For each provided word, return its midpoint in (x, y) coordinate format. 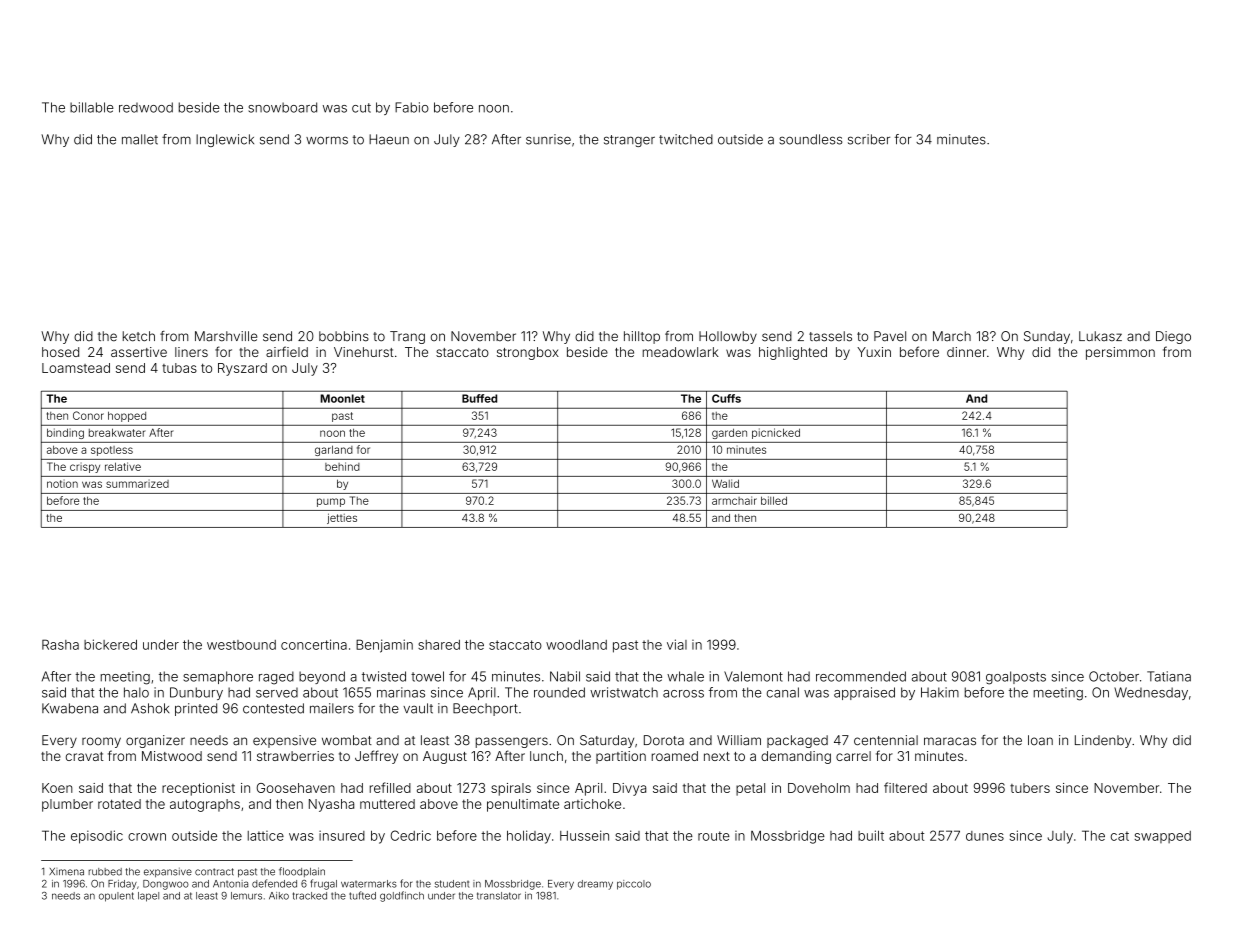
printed (196, 709)
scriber (869, 139)
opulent (116, 897)
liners (191, 352)
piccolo (634, 885)
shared (439, 645)
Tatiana (1169, 676)
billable (92, 107)
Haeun (389, 139)
